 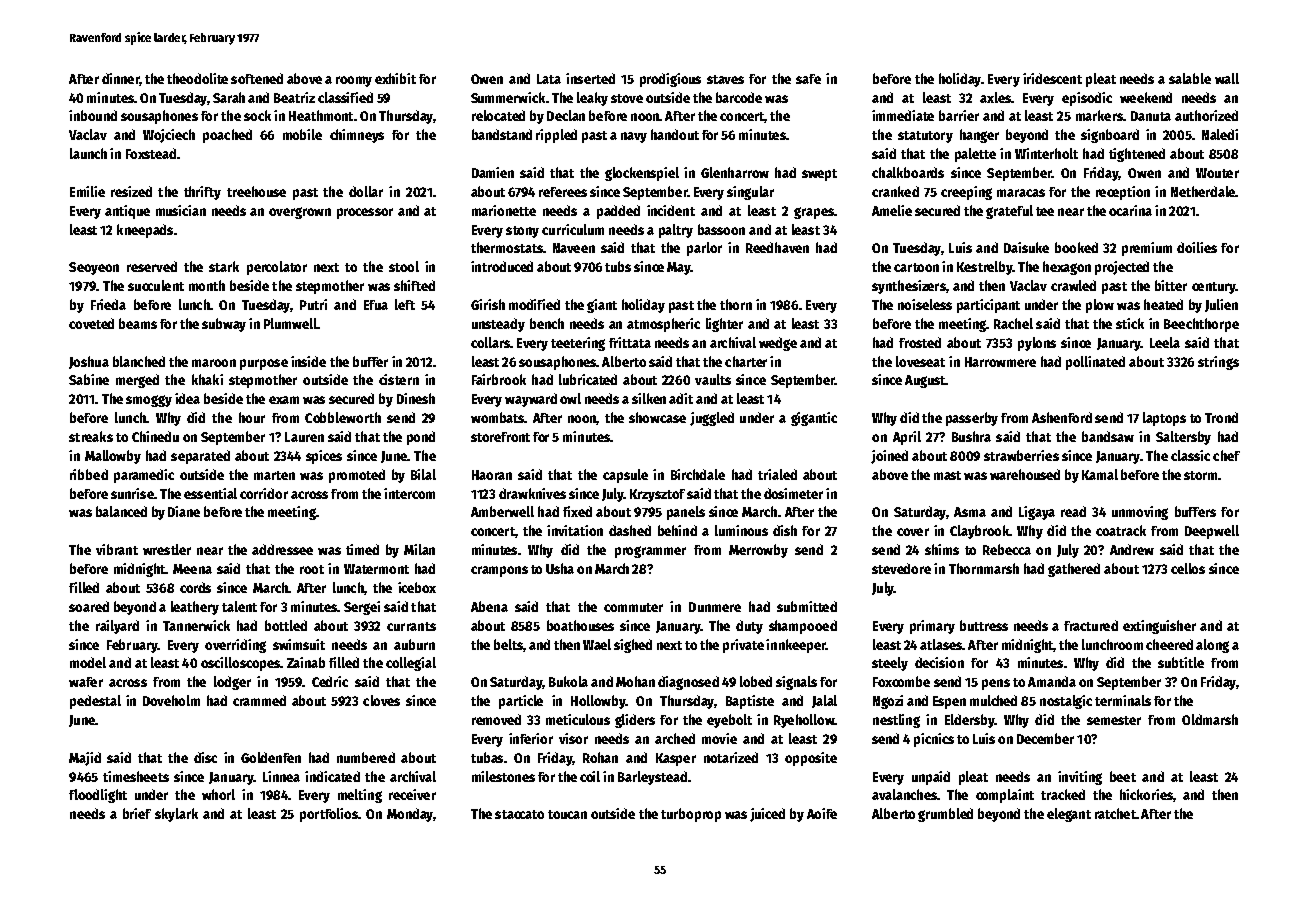 I want to click on navy, so click(x=634, y=137).
